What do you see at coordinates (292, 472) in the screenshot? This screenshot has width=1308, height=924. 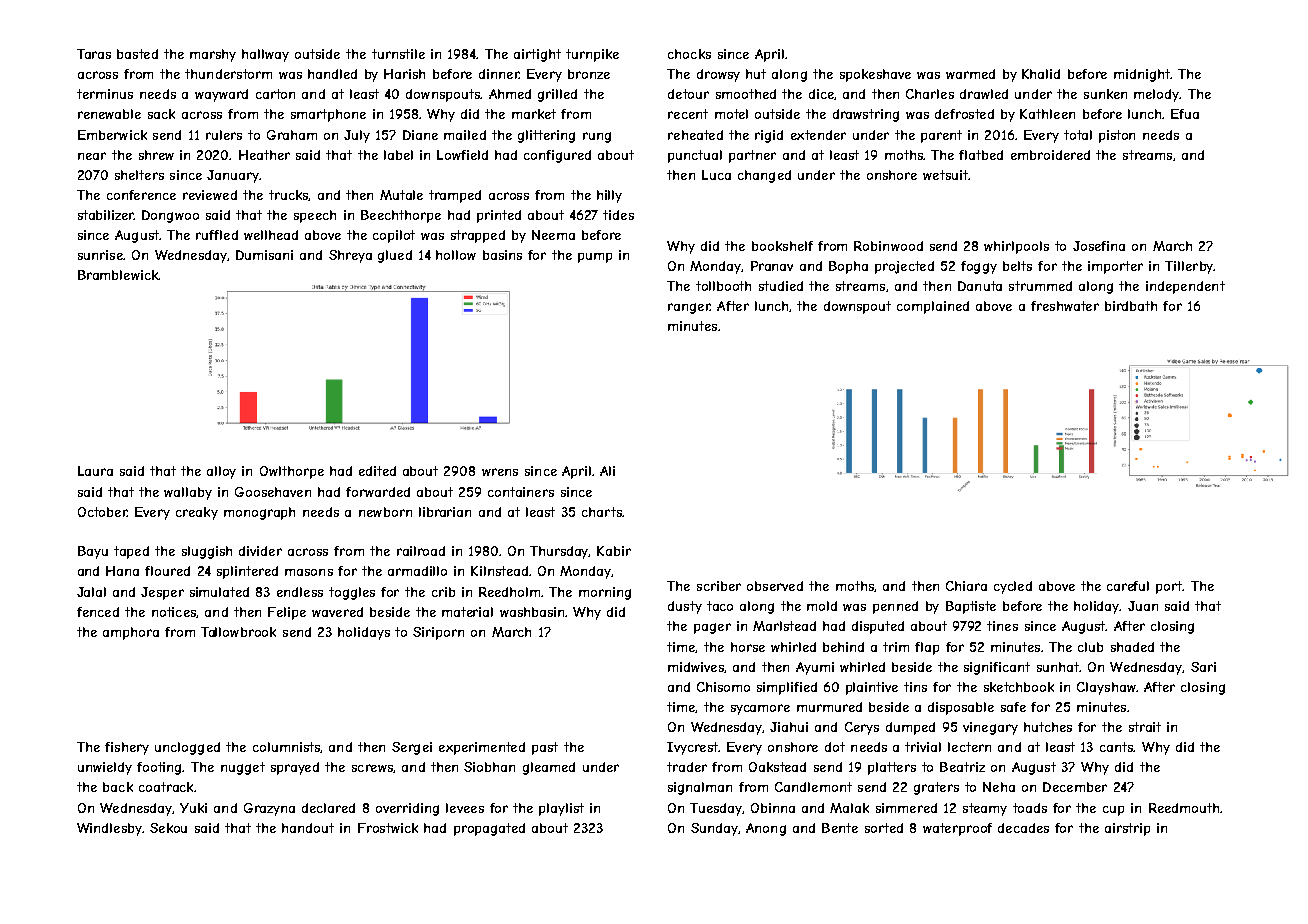 I see `Owlthorpe` at bounding box center [292, 472].
